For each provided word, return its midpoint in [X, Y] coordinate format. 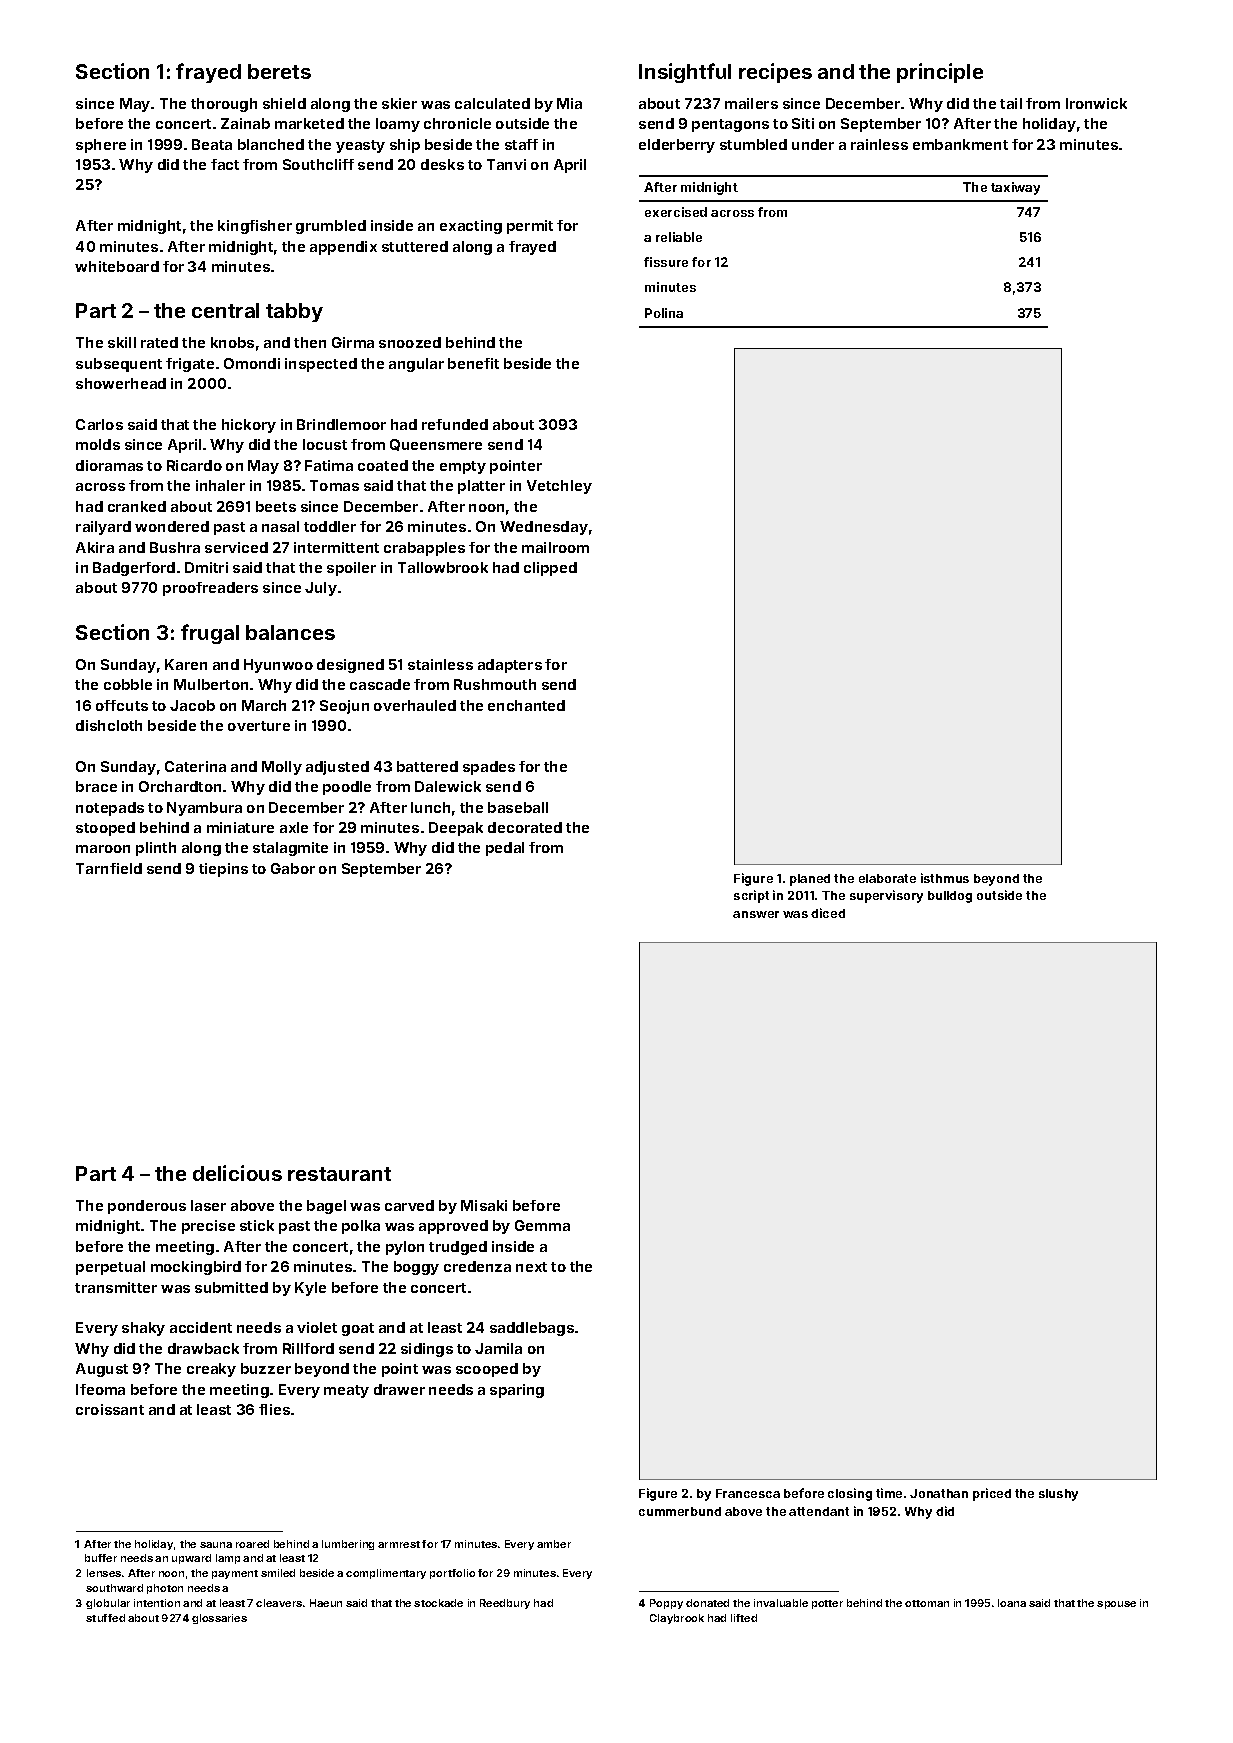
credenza [477, 1266]
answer [756, 914]
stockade [438, 1603]
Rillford [308, 1348]
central [225, 310]
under [813, 144]
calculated [492, 103]
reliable [679, 237]
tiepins [223, 870]
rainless [879, 144]
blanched [271, 144]
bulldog [950, 897]
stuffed [105, 1618]
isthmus [945, 878]
